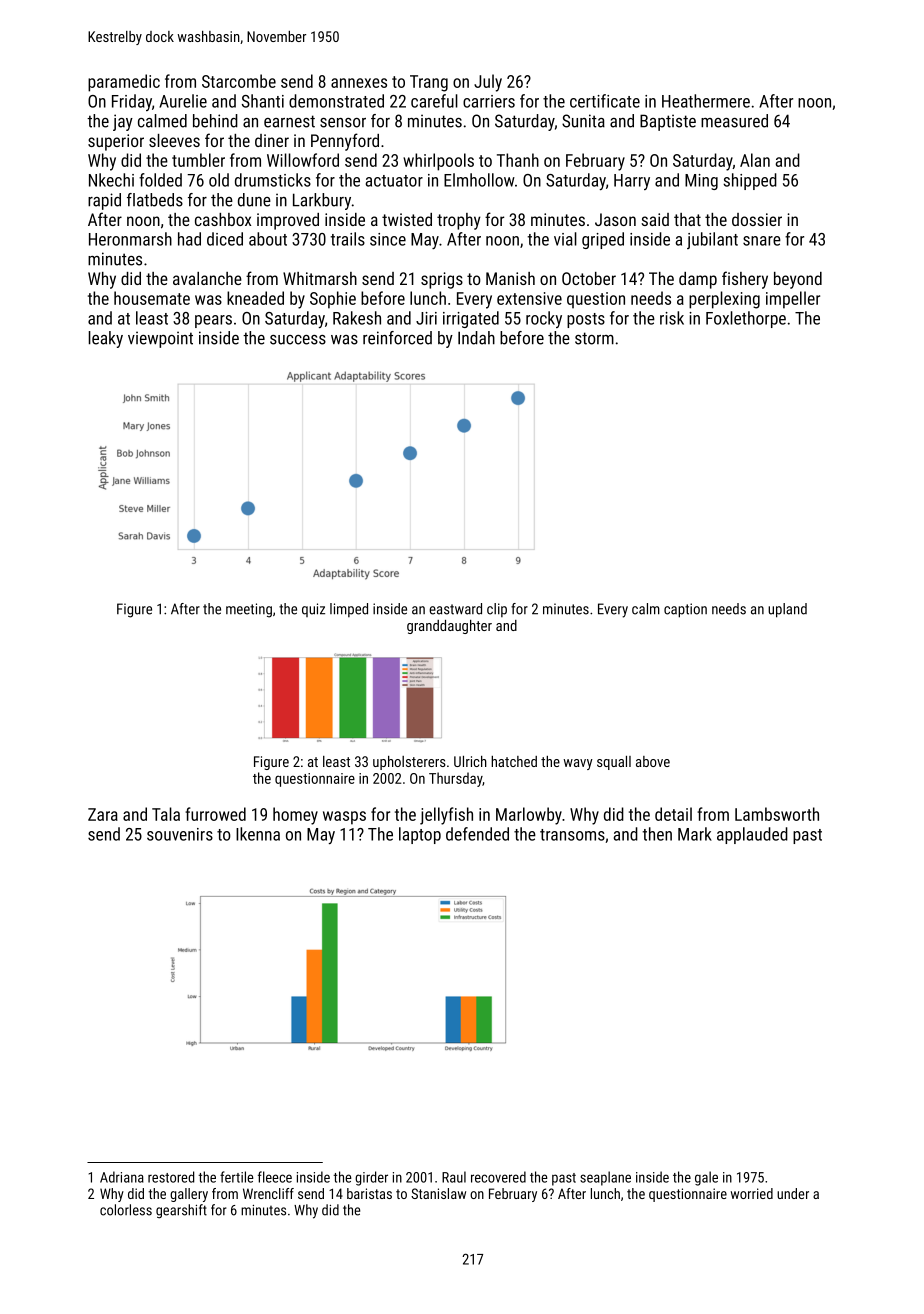 The width and height of the screenshot is (924, 1314). What do you see at coordinates (239, 81) in the screenshot?
I see `Starcombe` at bounding box center [239, 81].
